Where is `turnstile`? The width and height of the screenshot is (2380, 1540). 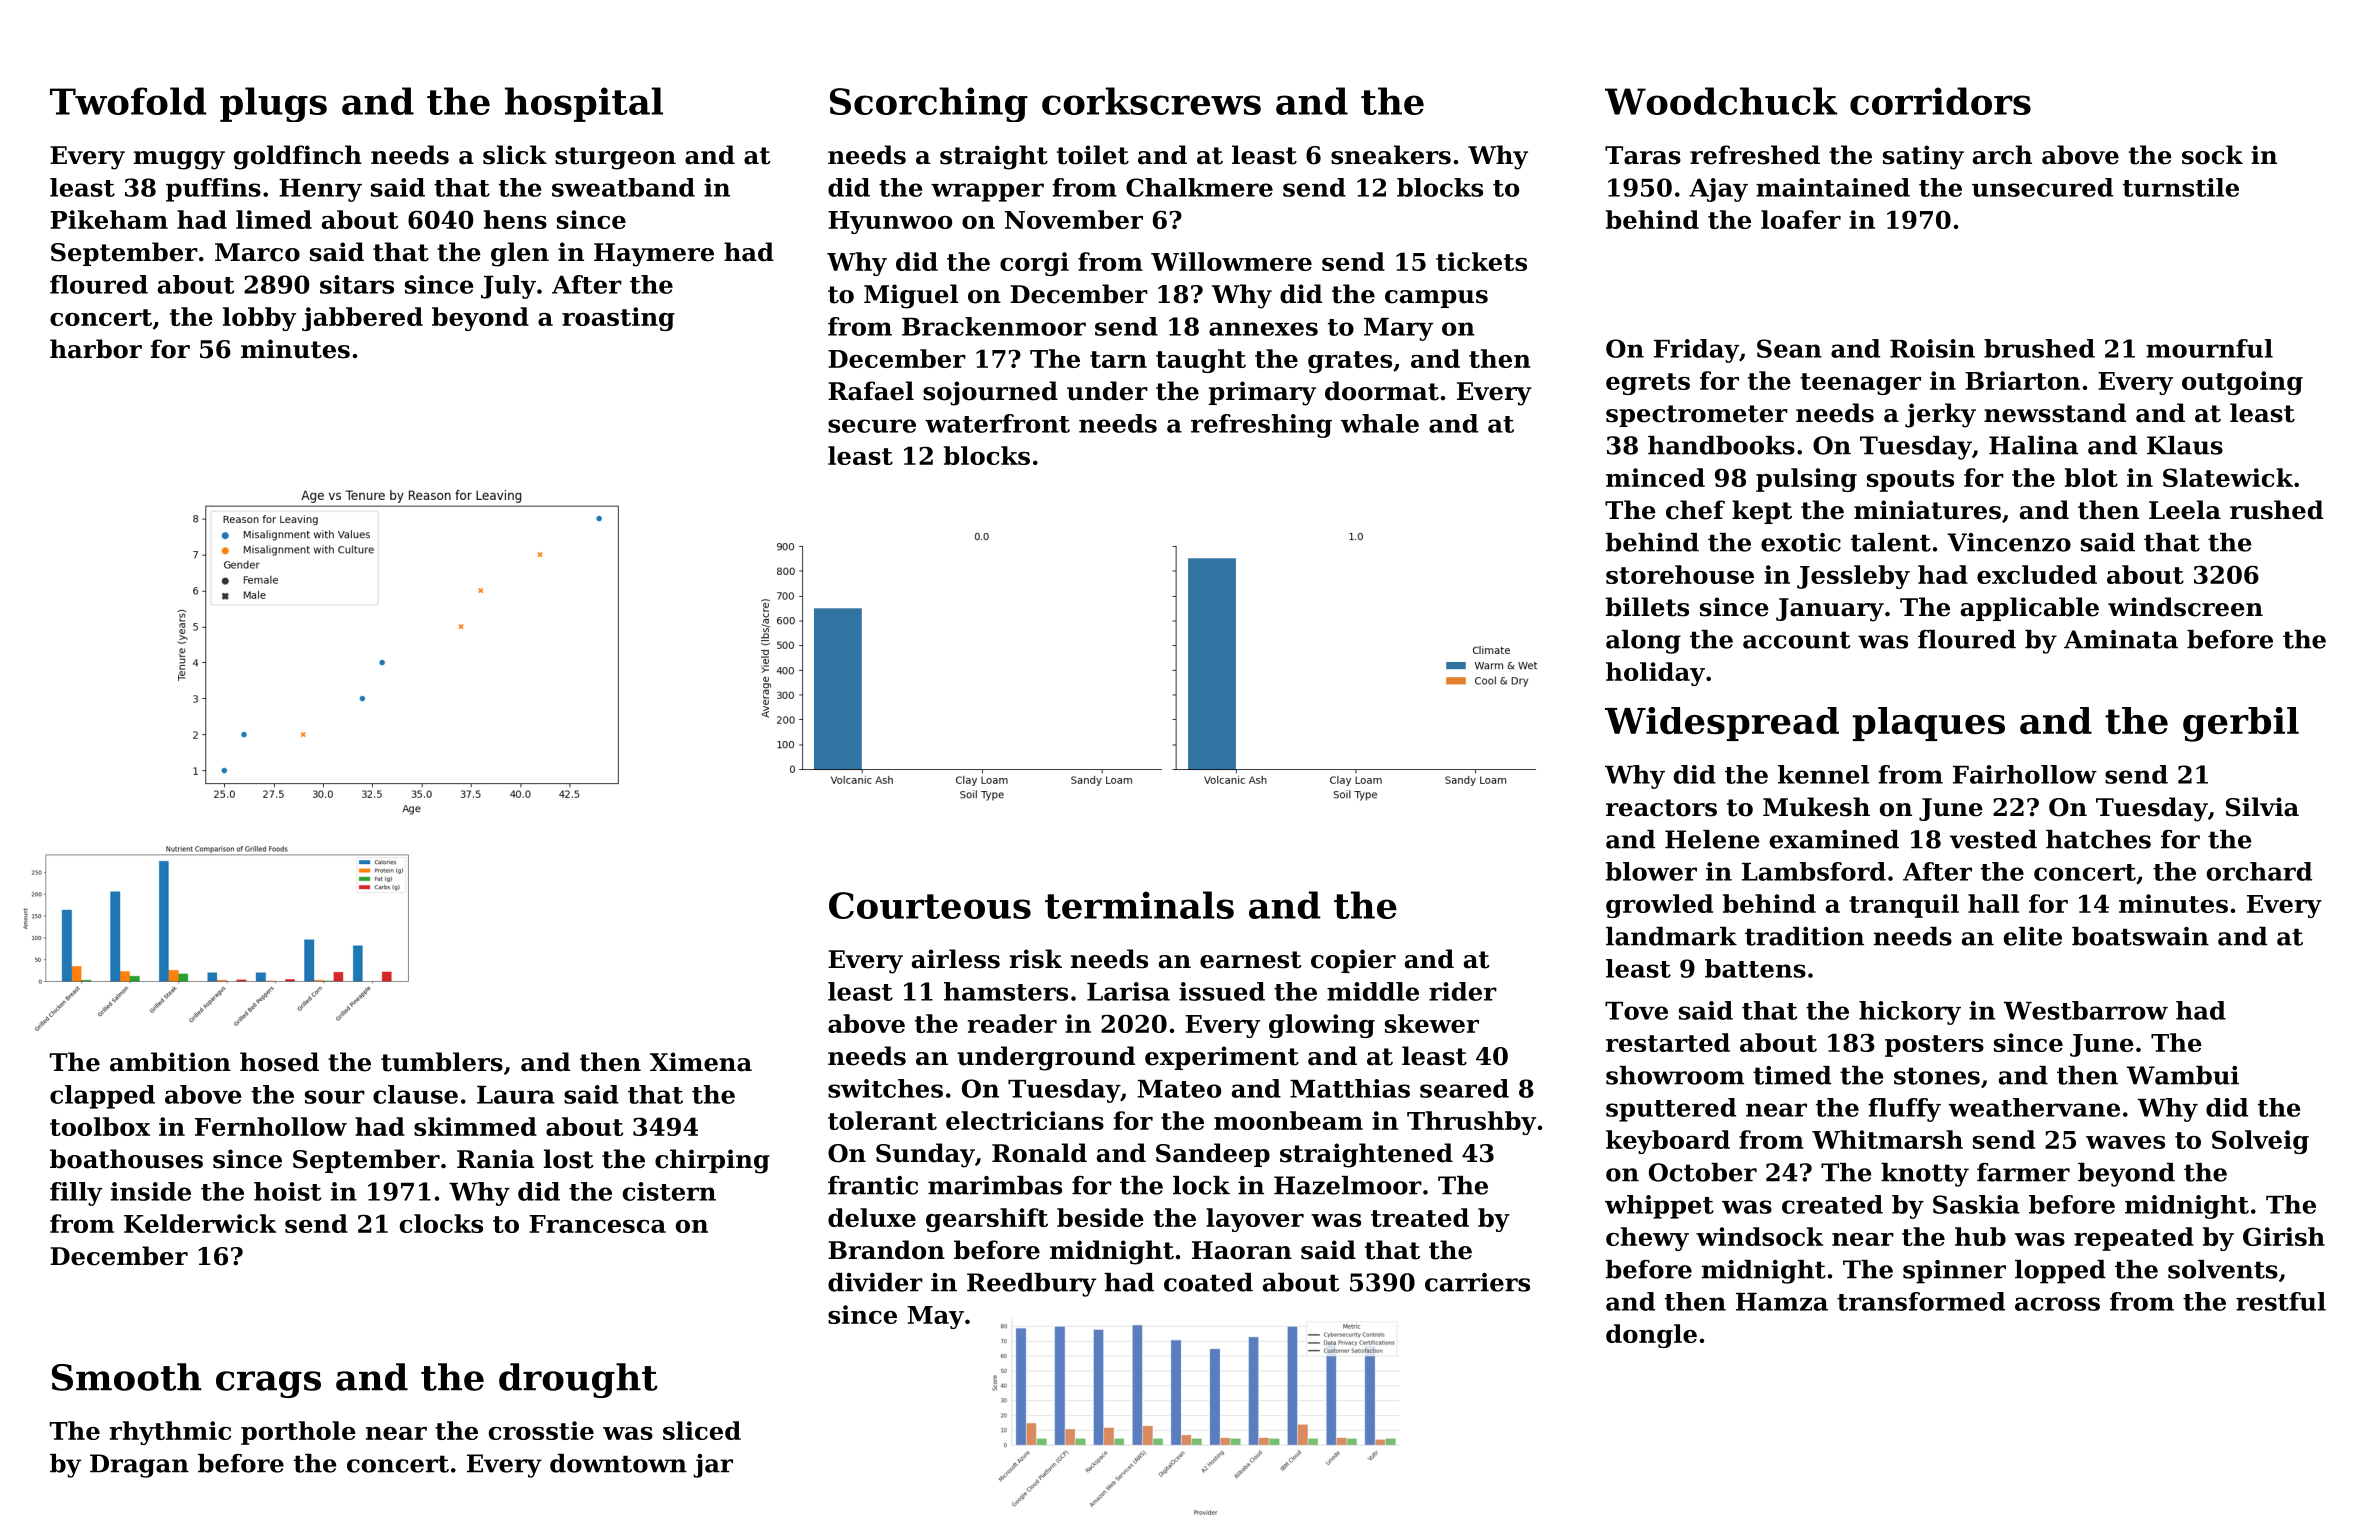 turnstile is located at coordinates (2181, 187).
